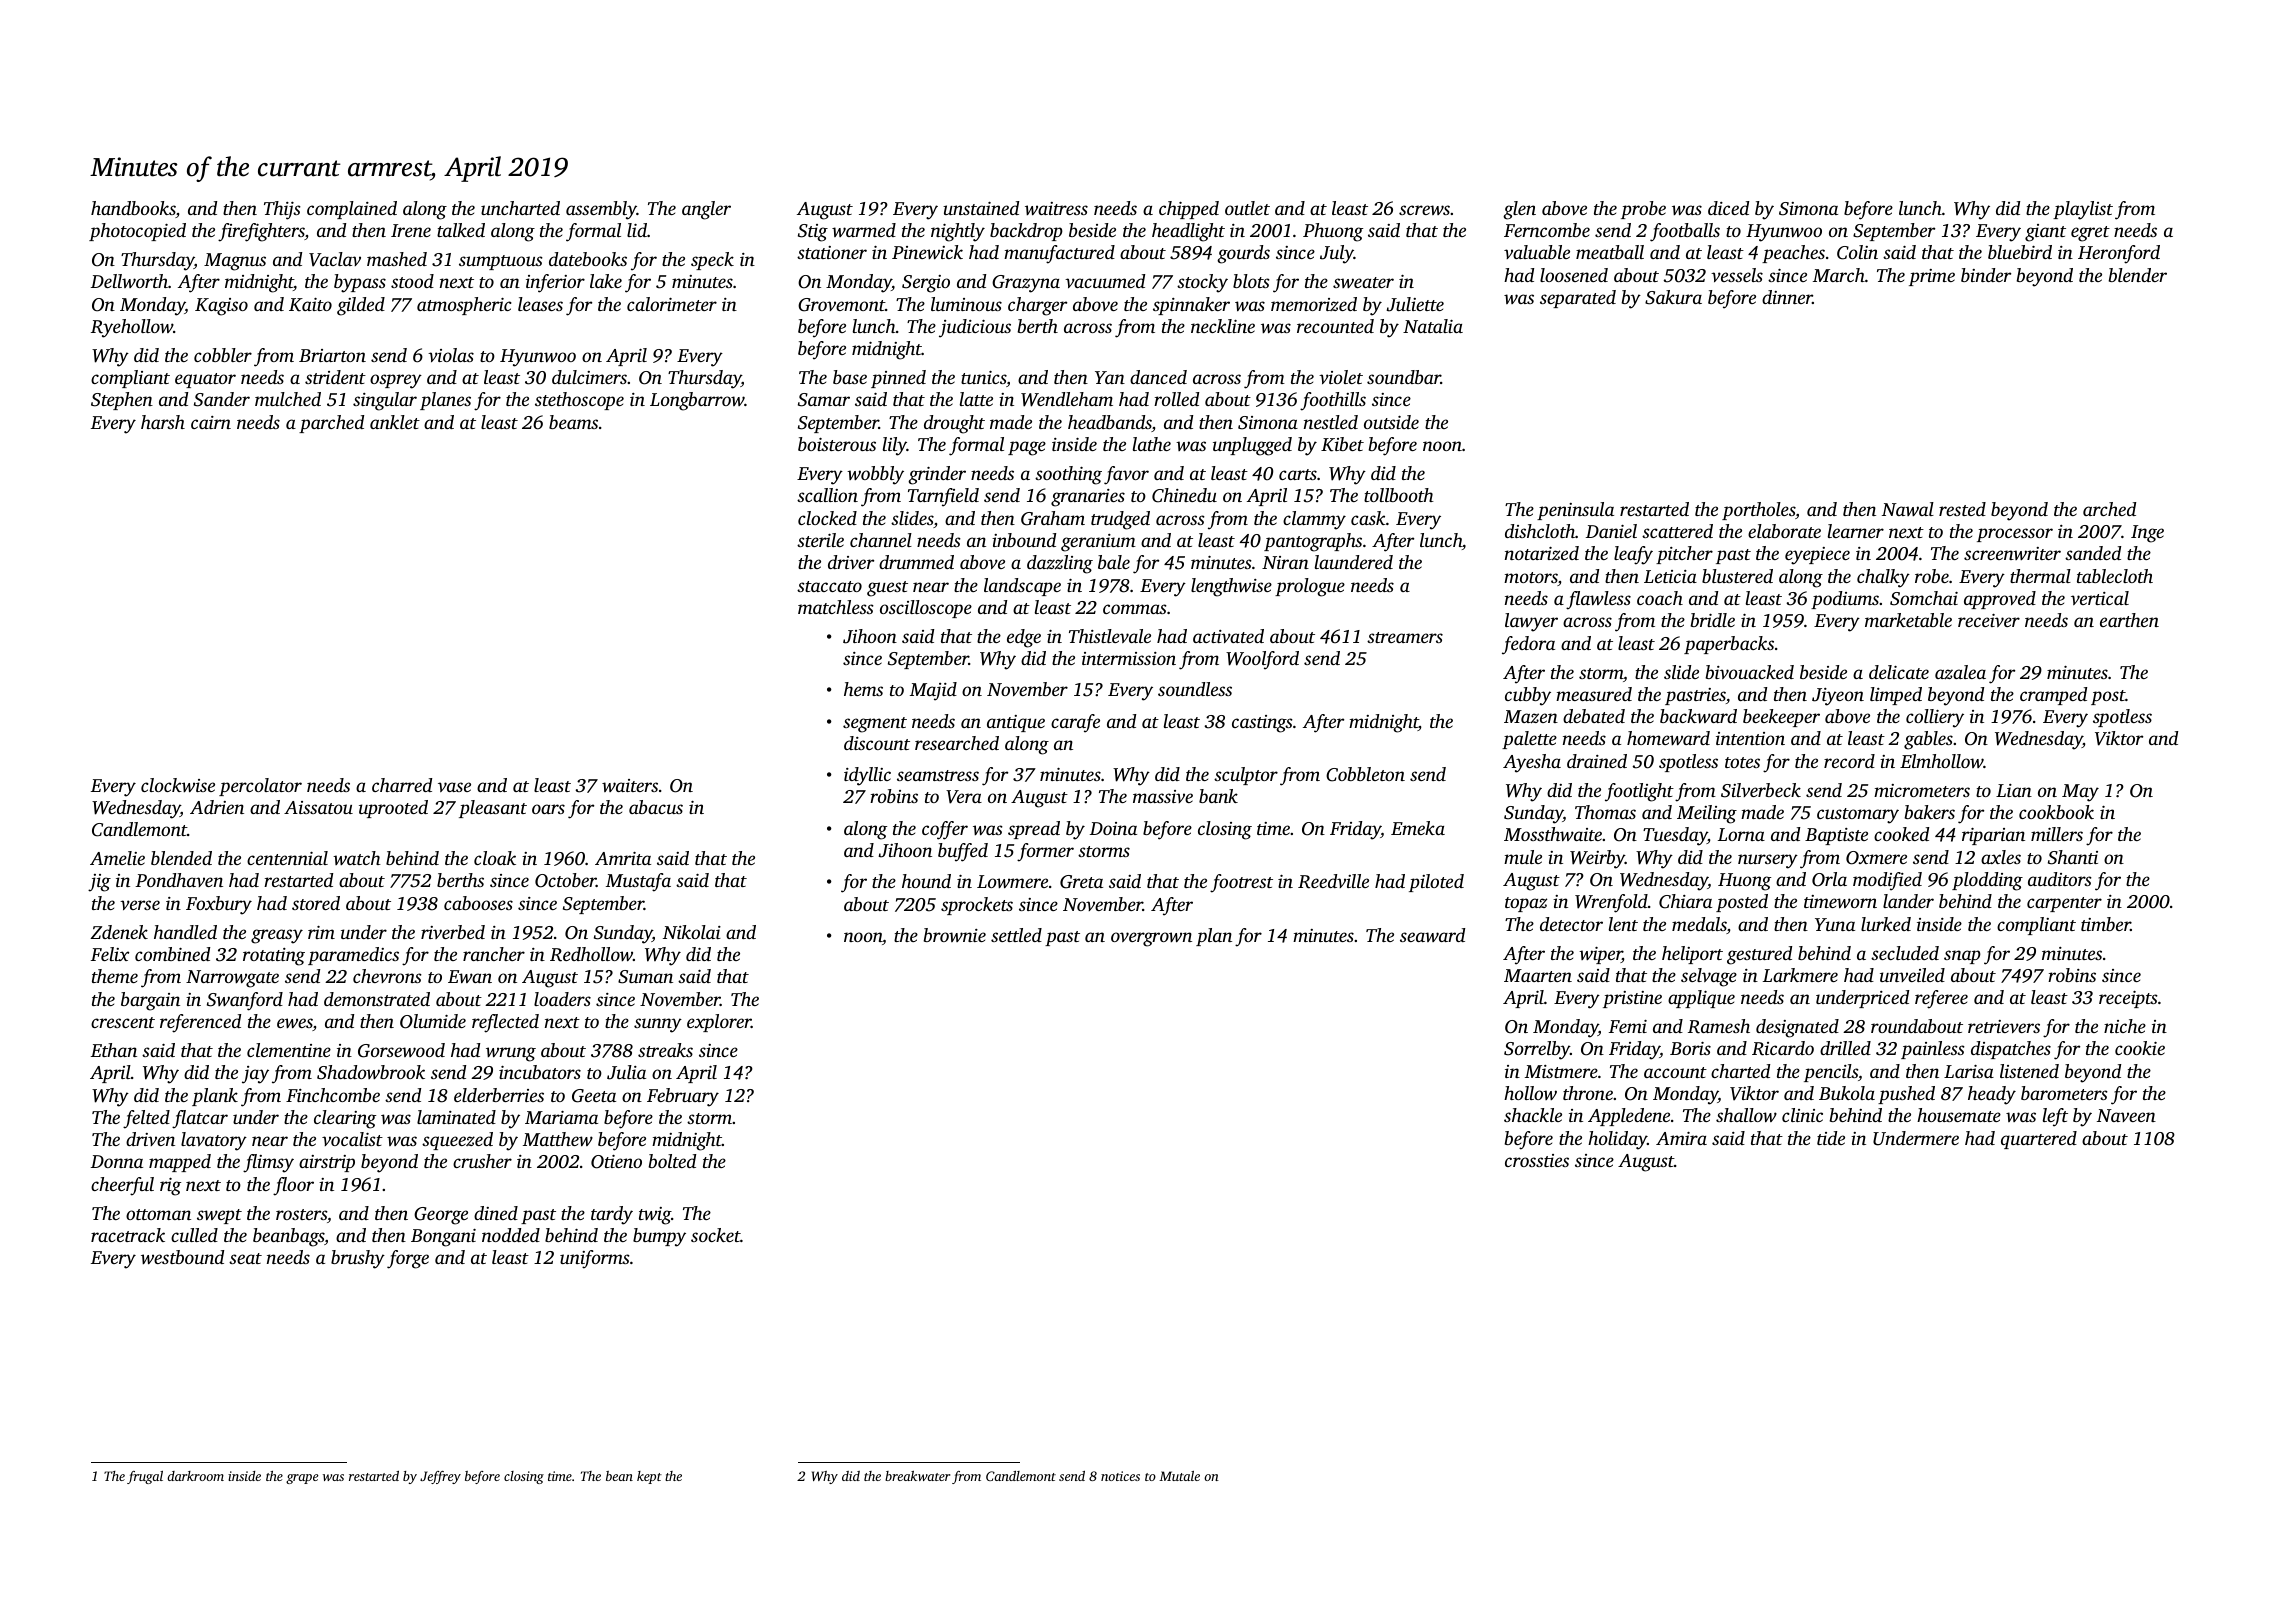 The width and height of the screenshot is (2270, 1605). What do you see at coordinates (954, 424) in the screenshot?
I see `drought` at bounding box center [954, 424].
